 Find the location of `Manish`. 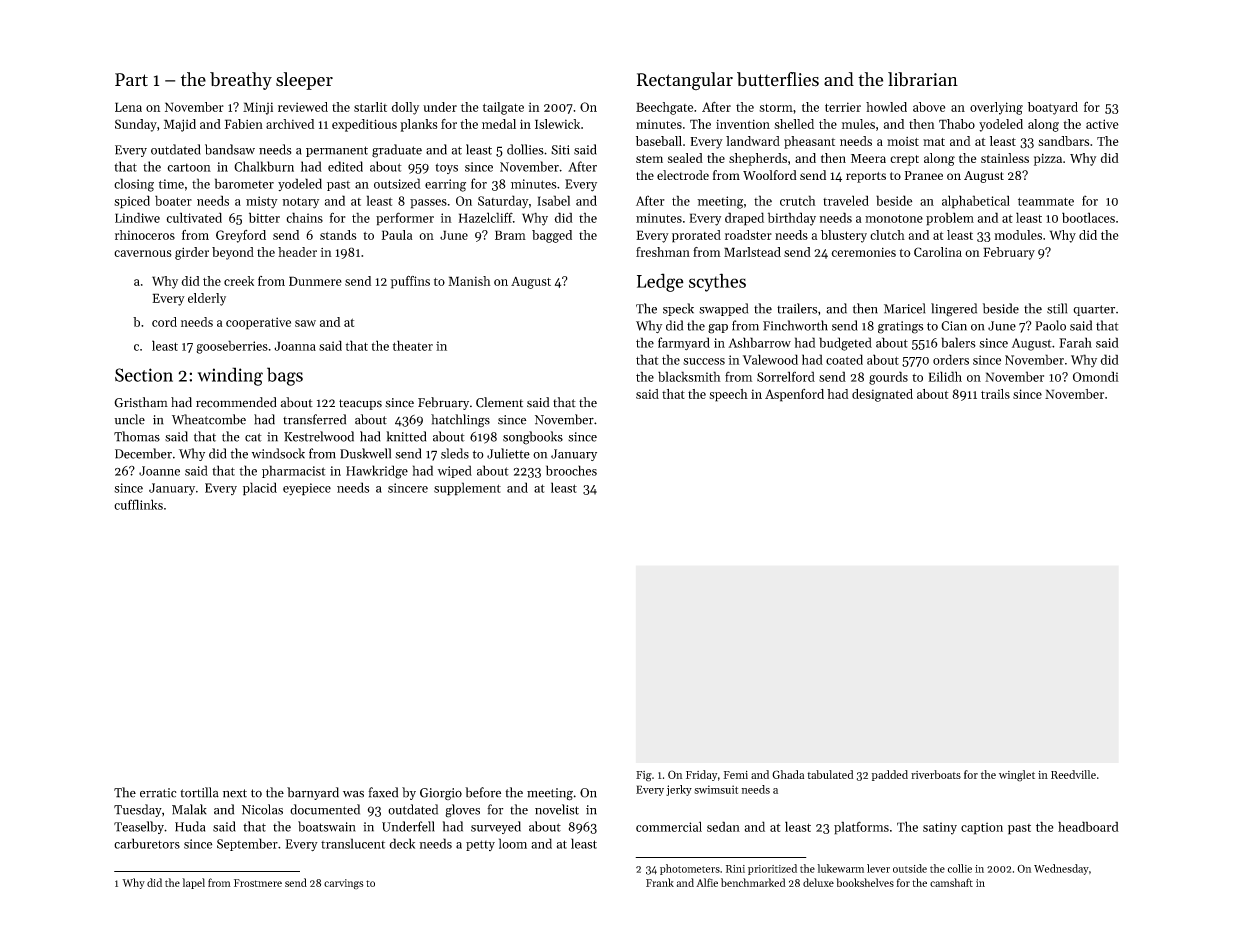

Manish is located at coordinates (469, 281).
